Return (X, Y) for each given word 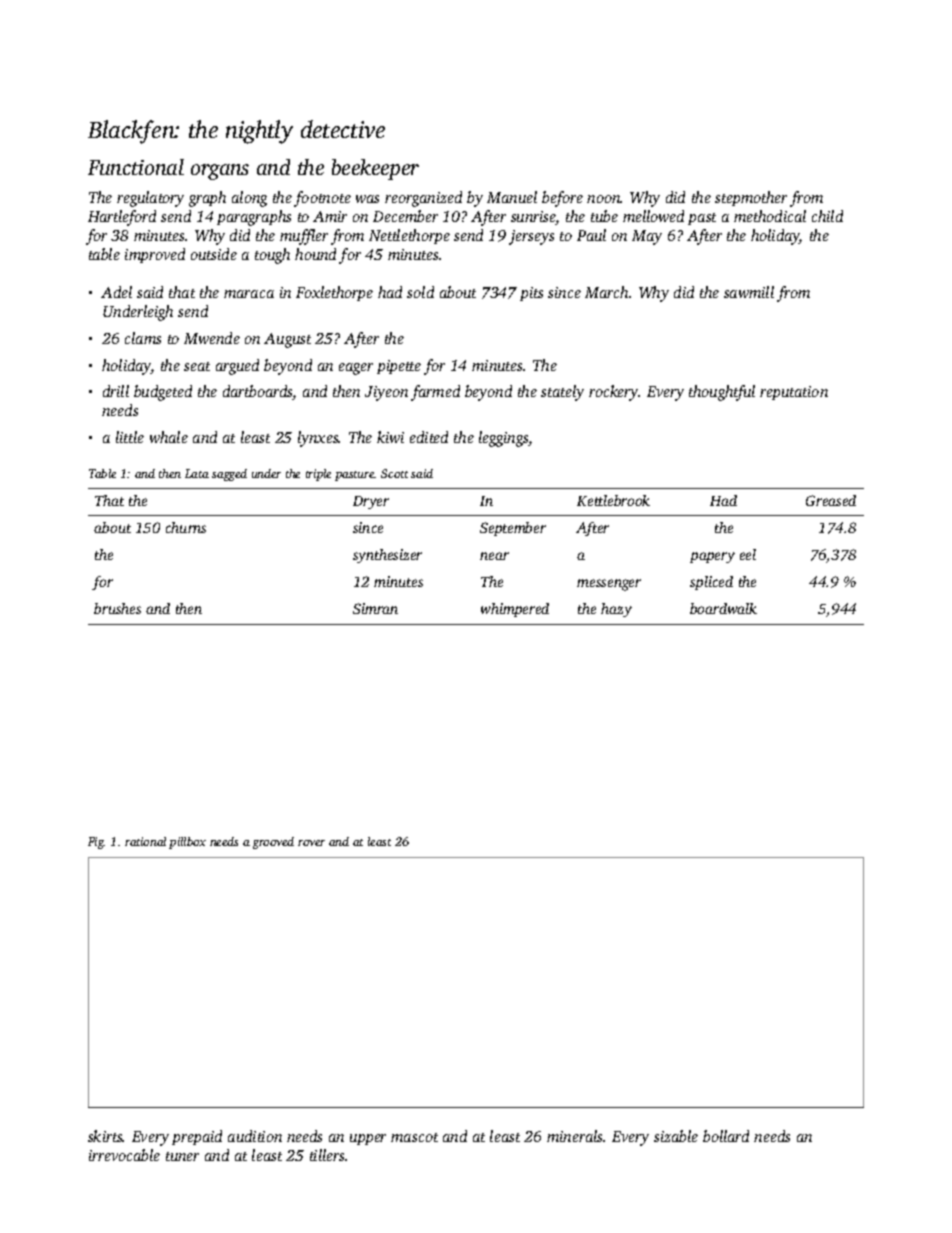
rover (311, 843)
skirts (105, 1136)
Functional (136, 167)
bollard (726, 1136)
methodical (770, 216)
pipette (399, 367)
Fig (96, 843)
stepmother (751, 198)
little (130, 437)
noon (604, 199)
